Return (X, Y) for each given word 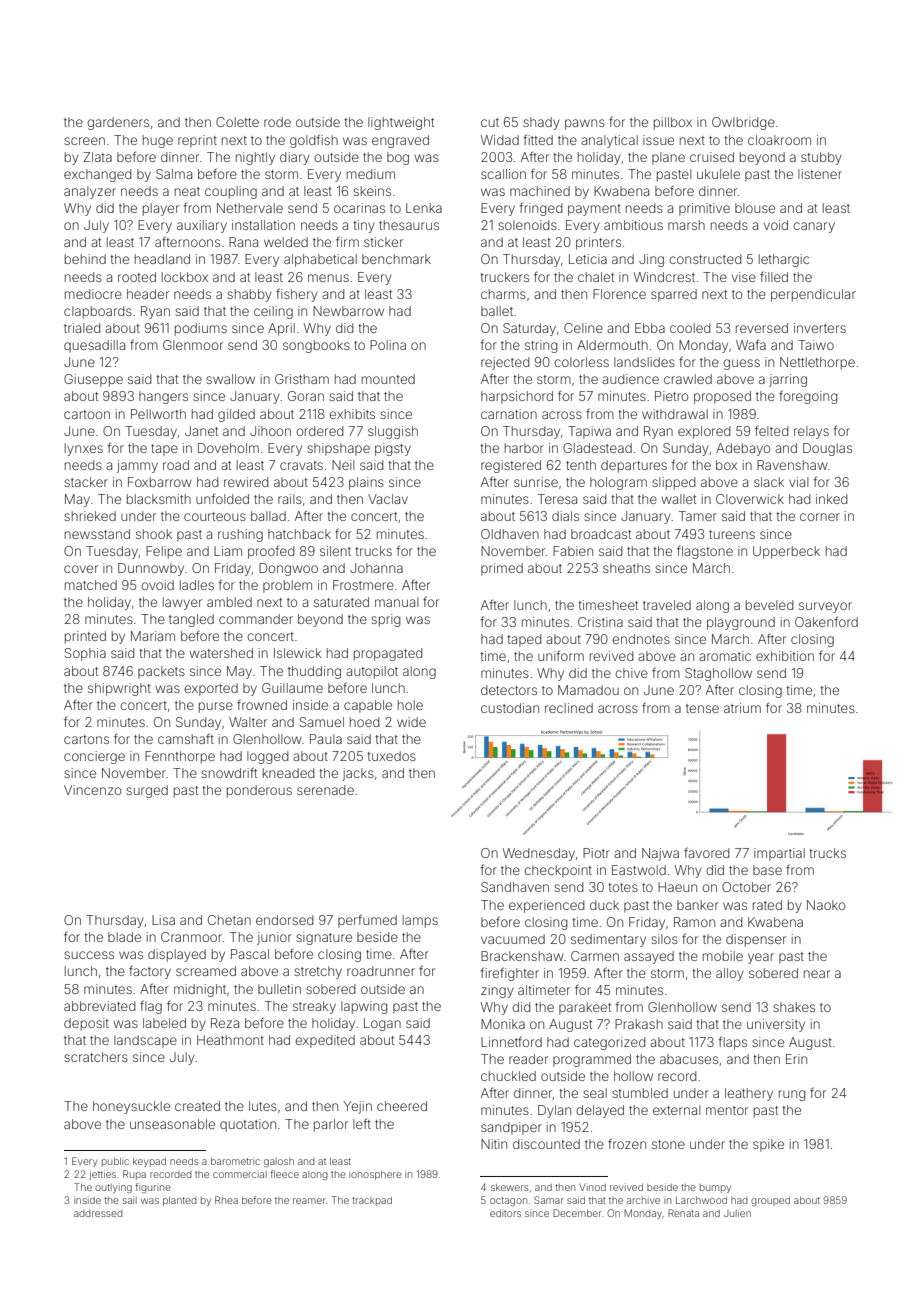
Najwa (660, 854)
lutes (263, 1106)
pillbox (673, 123)
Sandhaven (515, 887)
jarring (788, 380)
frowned (262, 704)
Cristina (600, 622)
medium (371, 174)
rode (277, 122)
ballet (497, 311)
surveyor (825, 607)
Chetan (229, 920)
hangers (163, 397)
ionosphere (375, 1175)
